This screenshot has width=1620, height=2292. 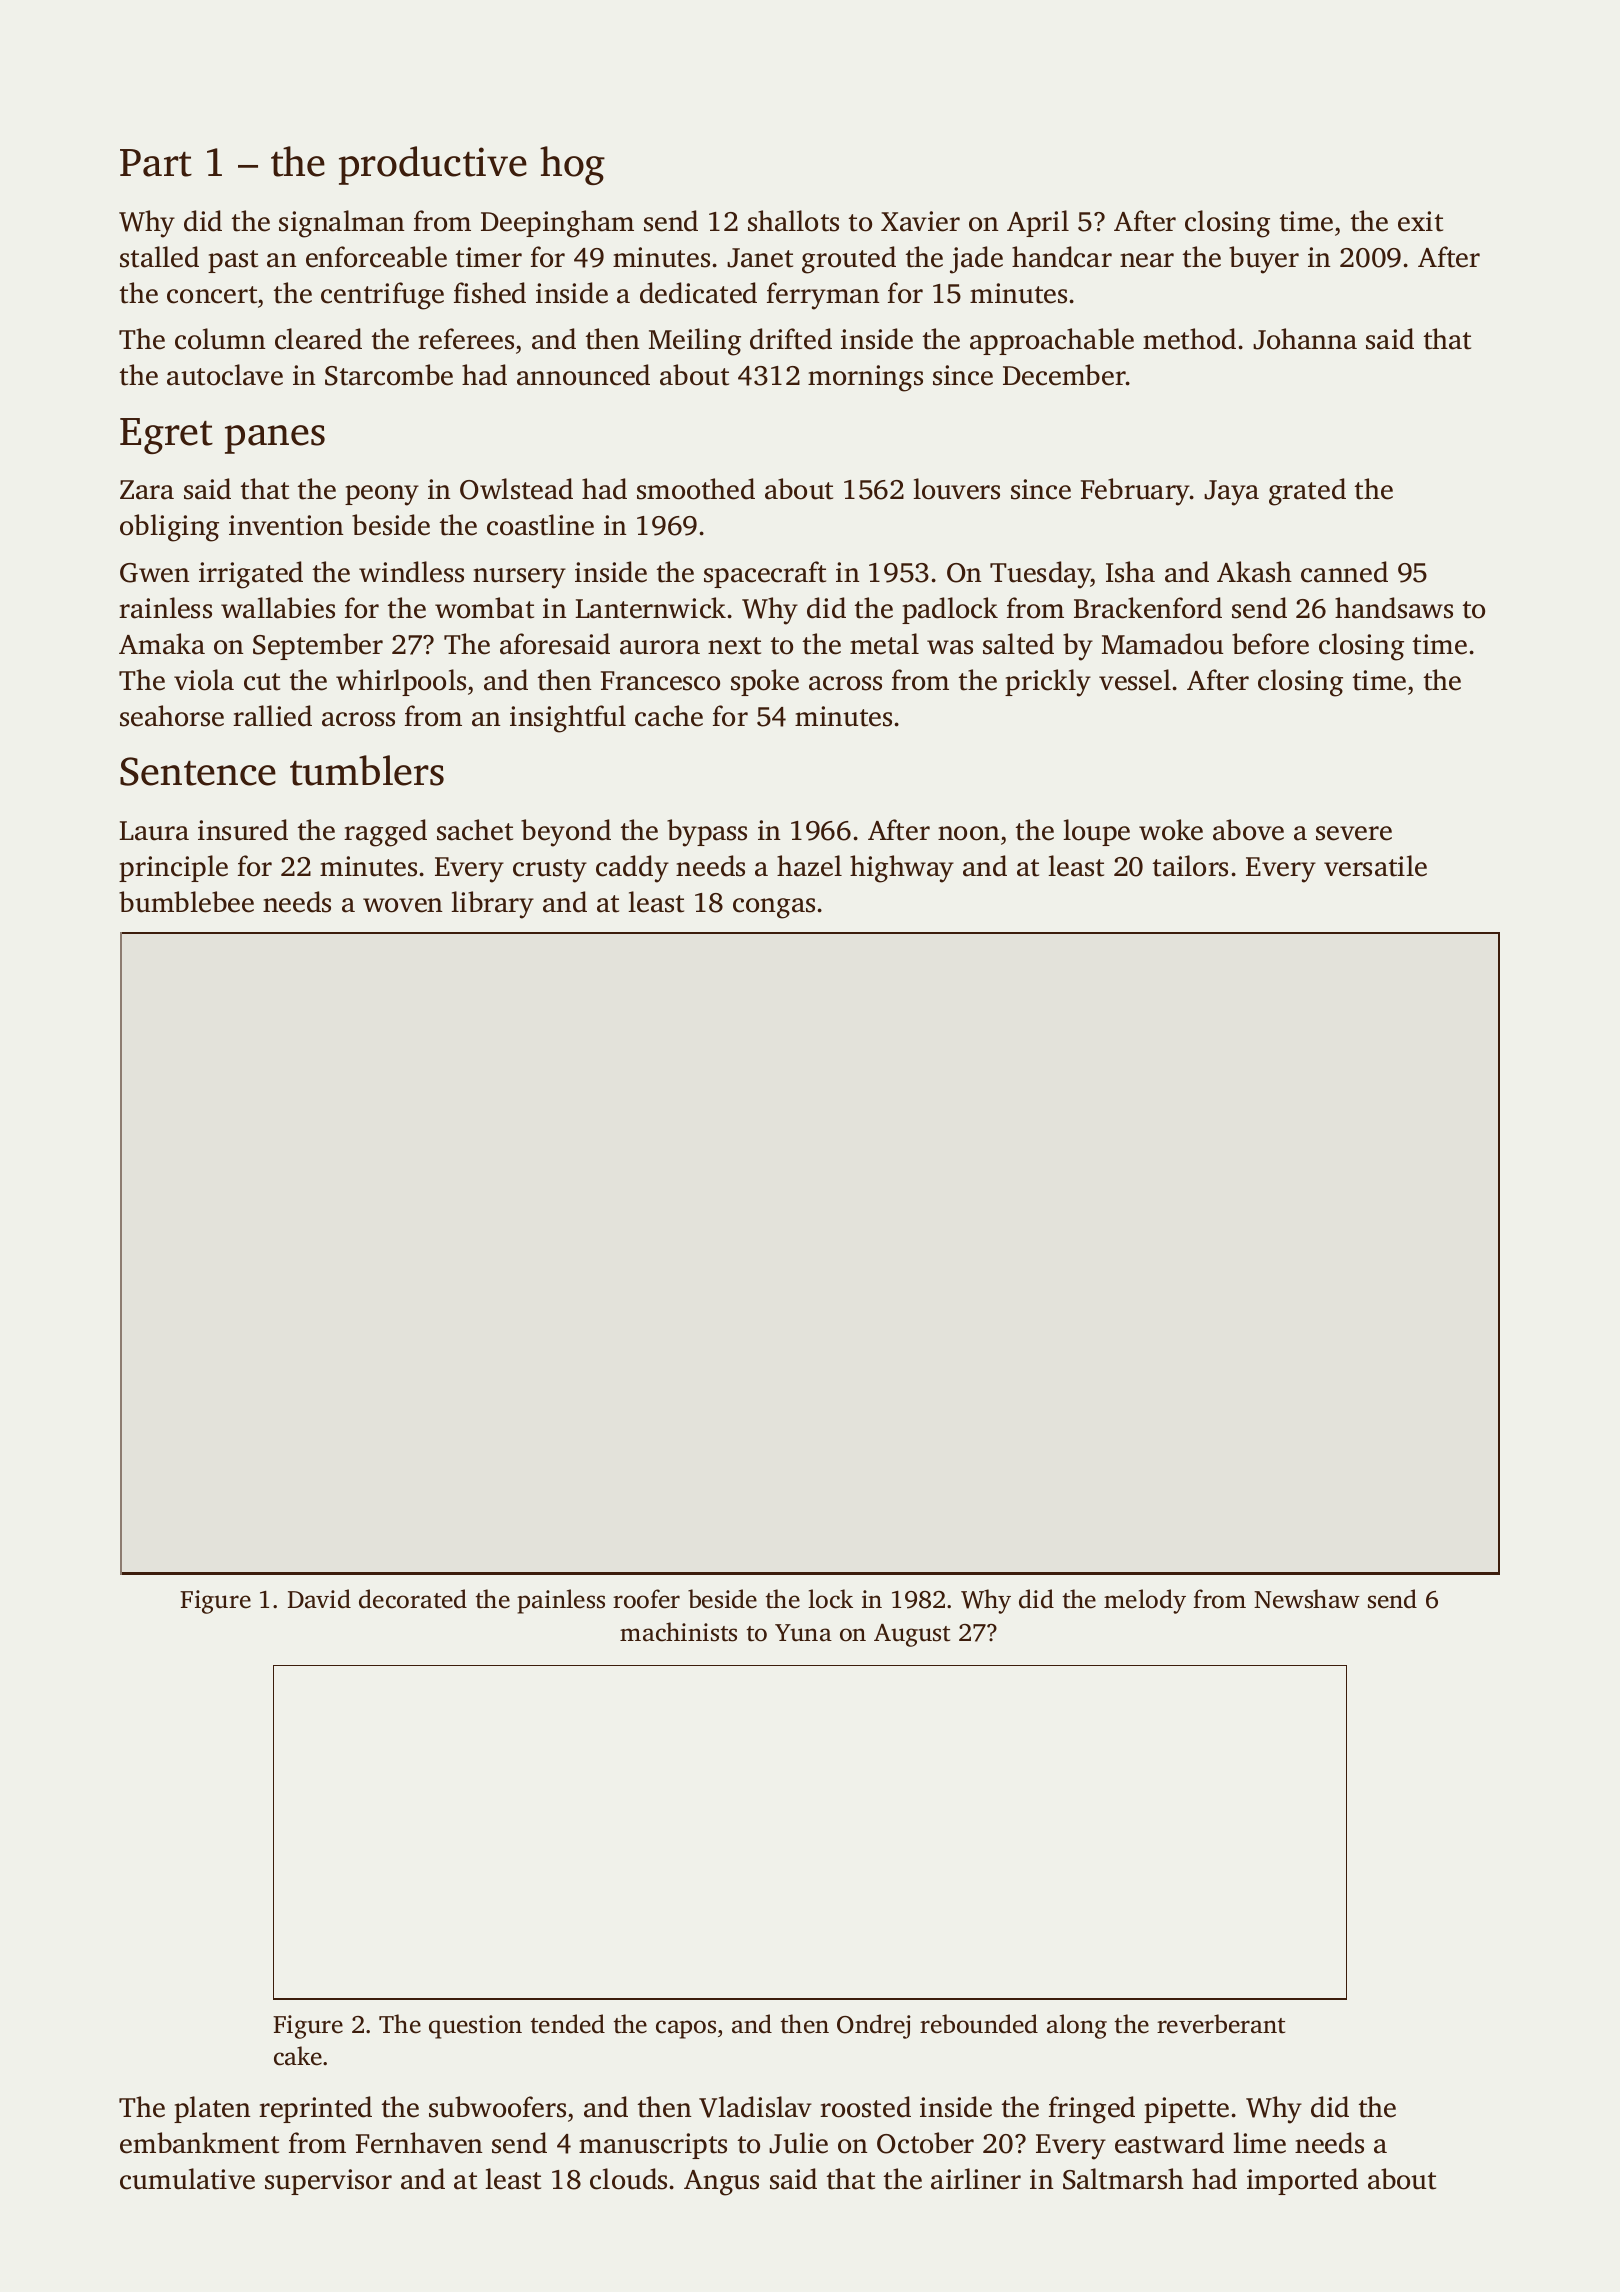 I want to click on shallots, so click(x=793, y=221).
